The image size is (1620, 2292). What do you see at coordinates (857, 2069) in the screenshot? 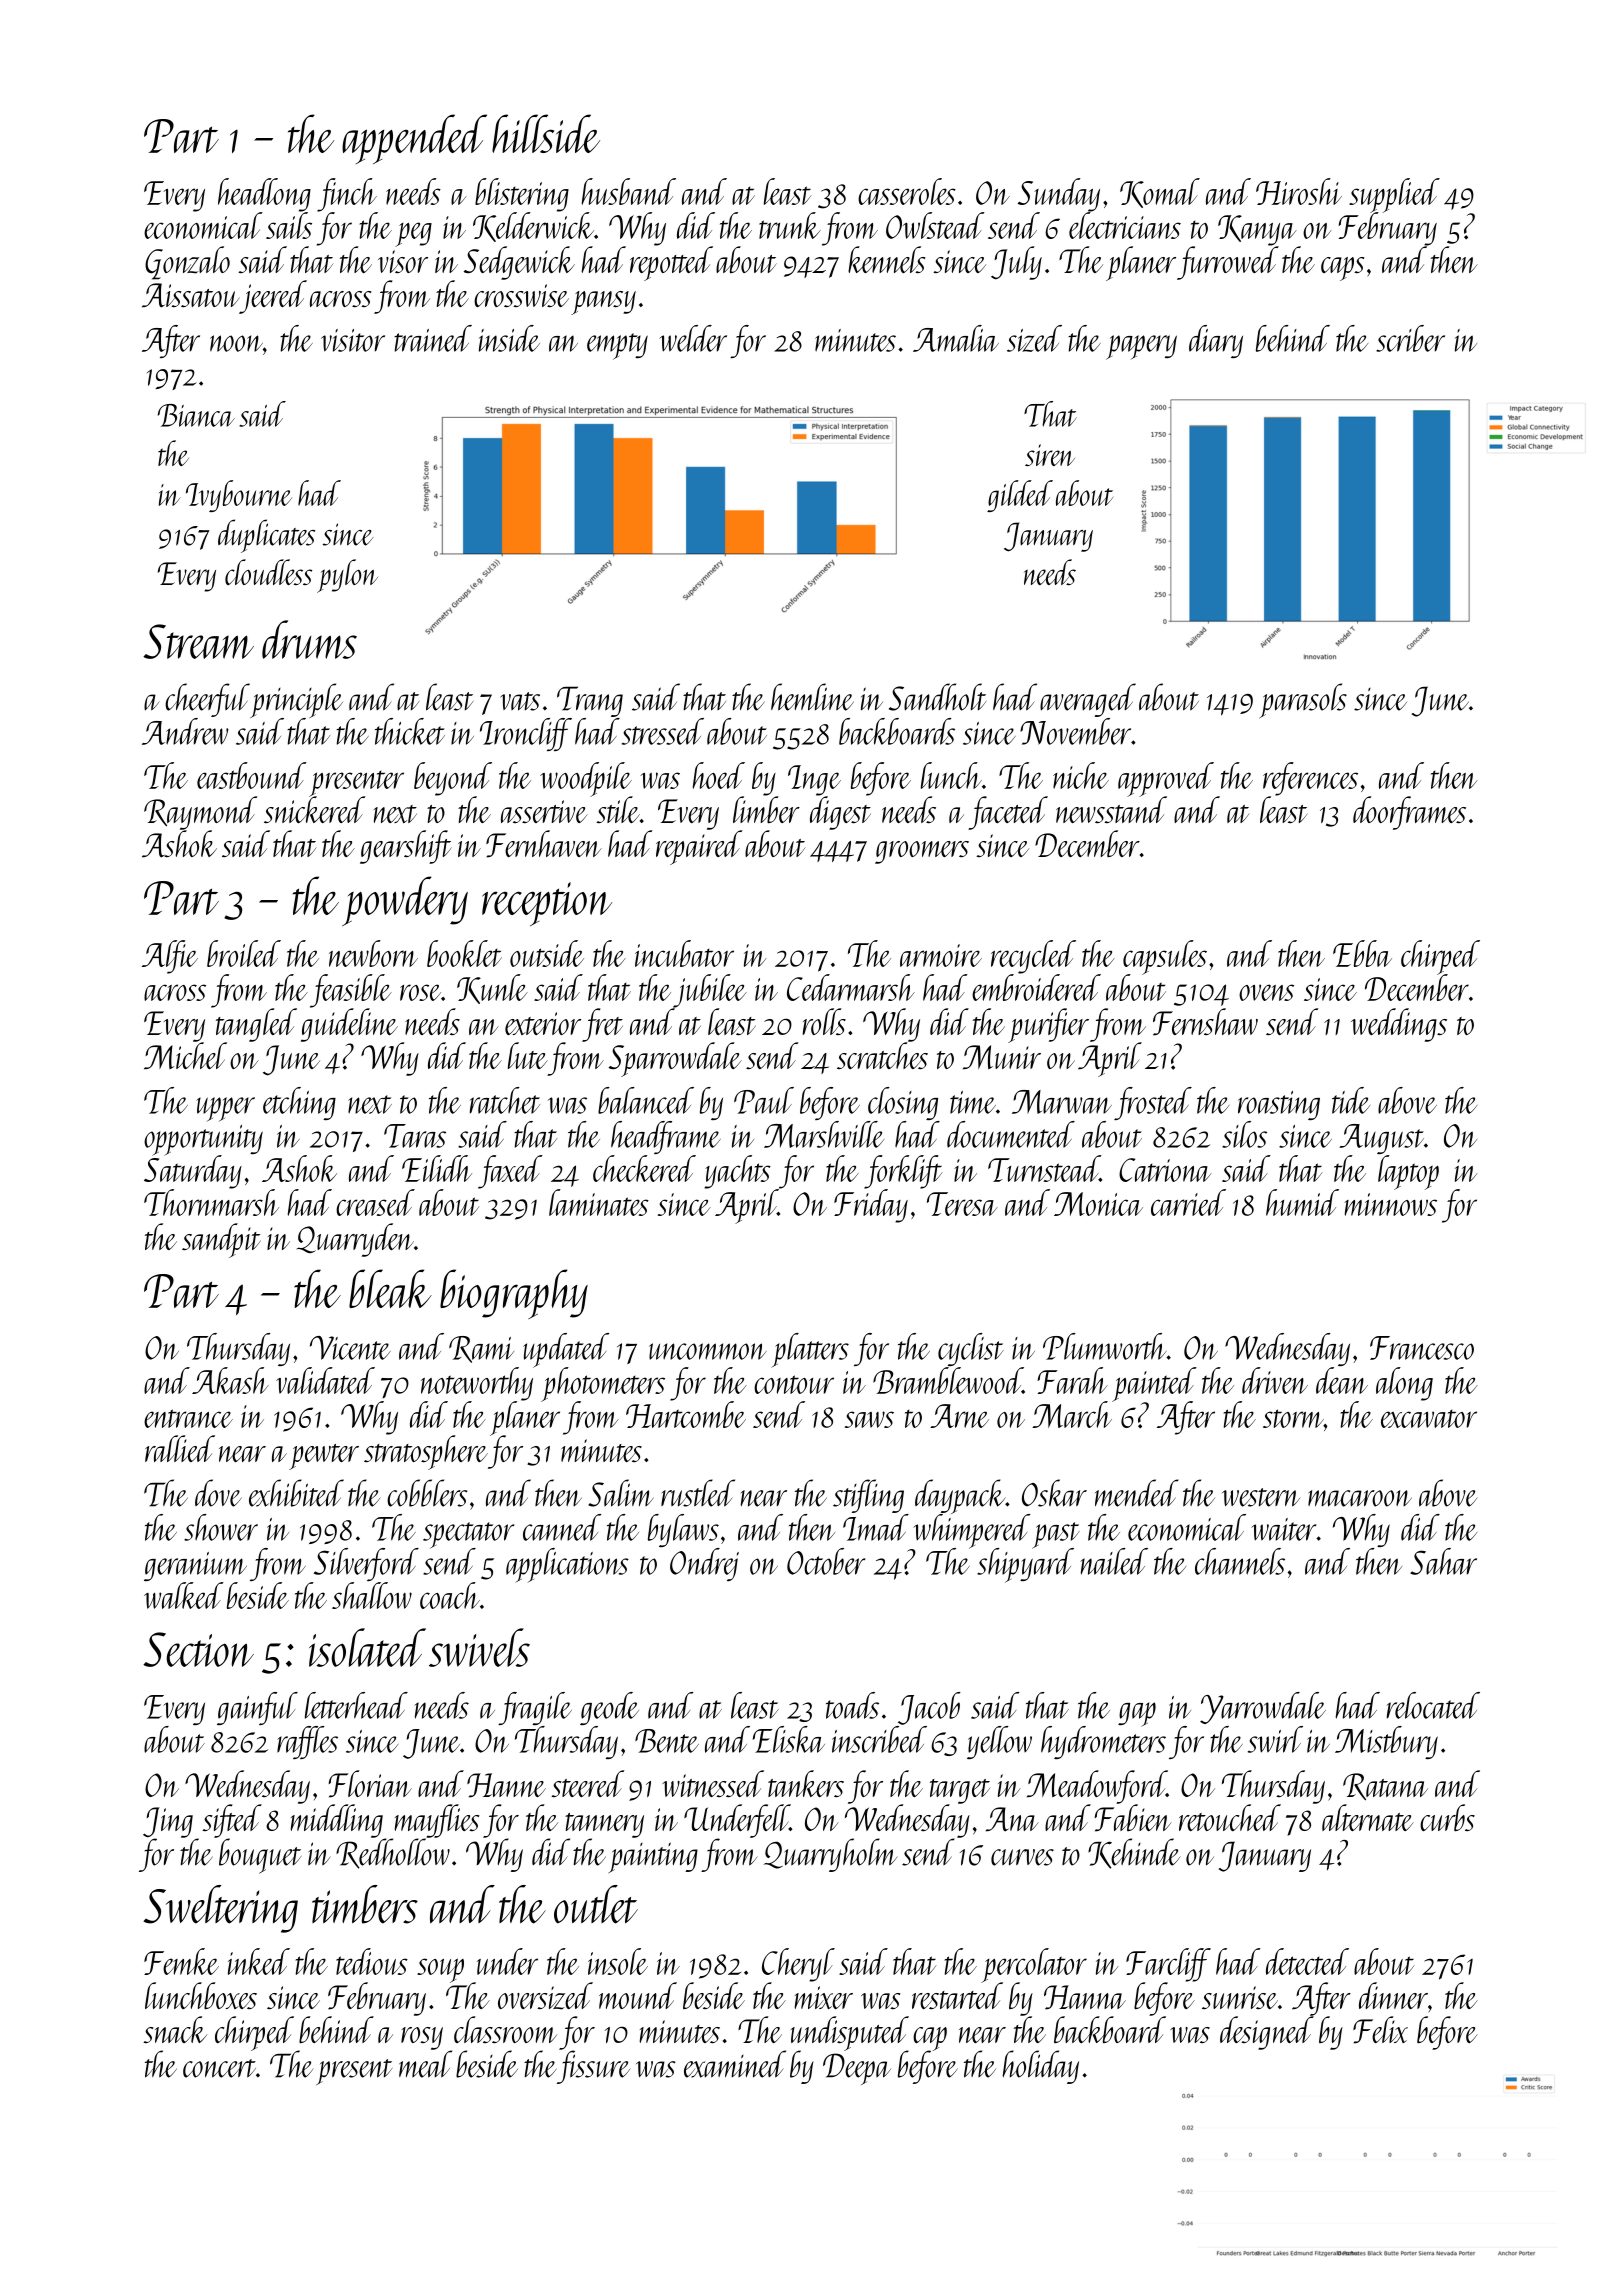
I see `Deepa` at bounding box center [857, 2069].
